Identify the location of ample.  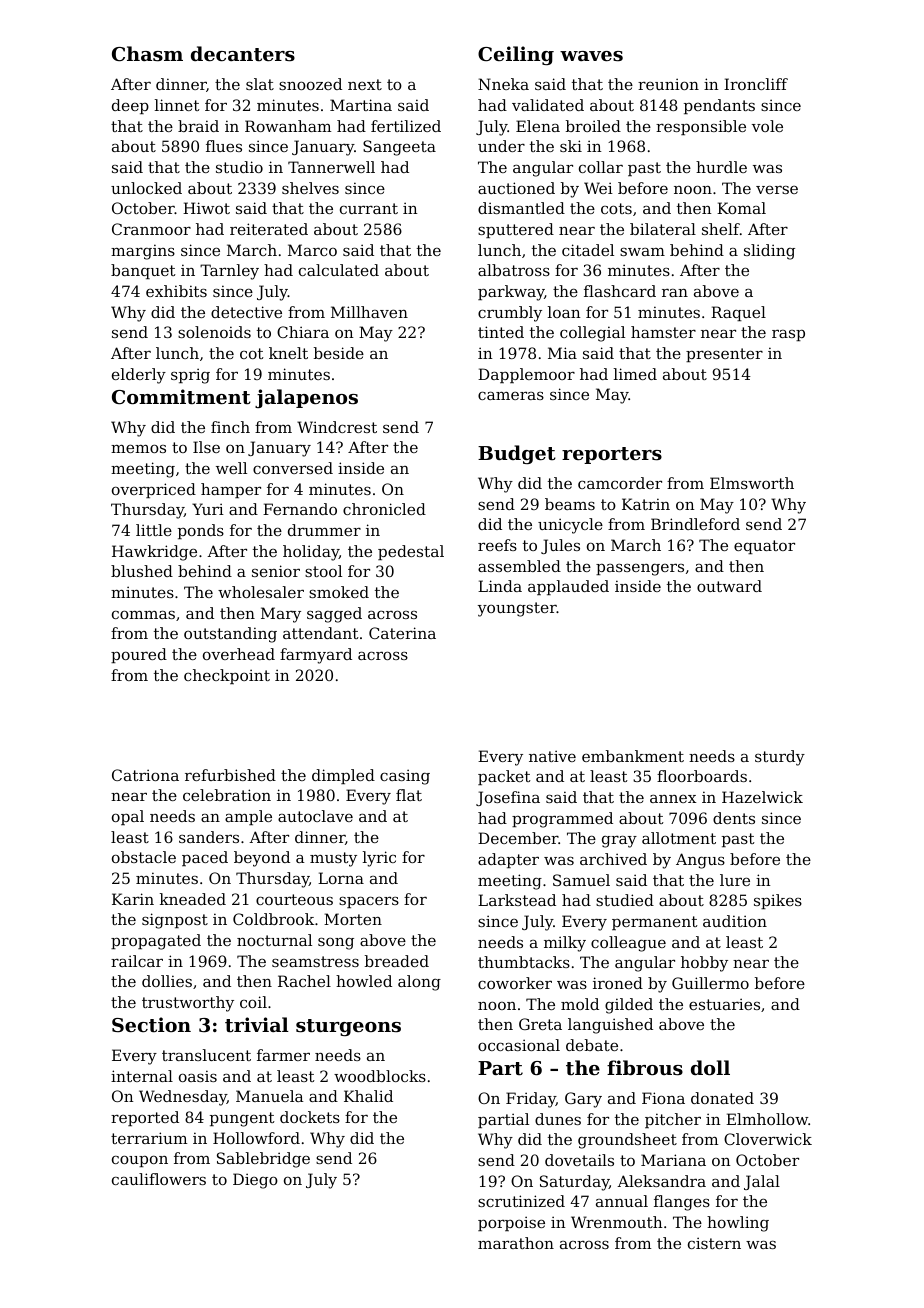
(248, 817).
